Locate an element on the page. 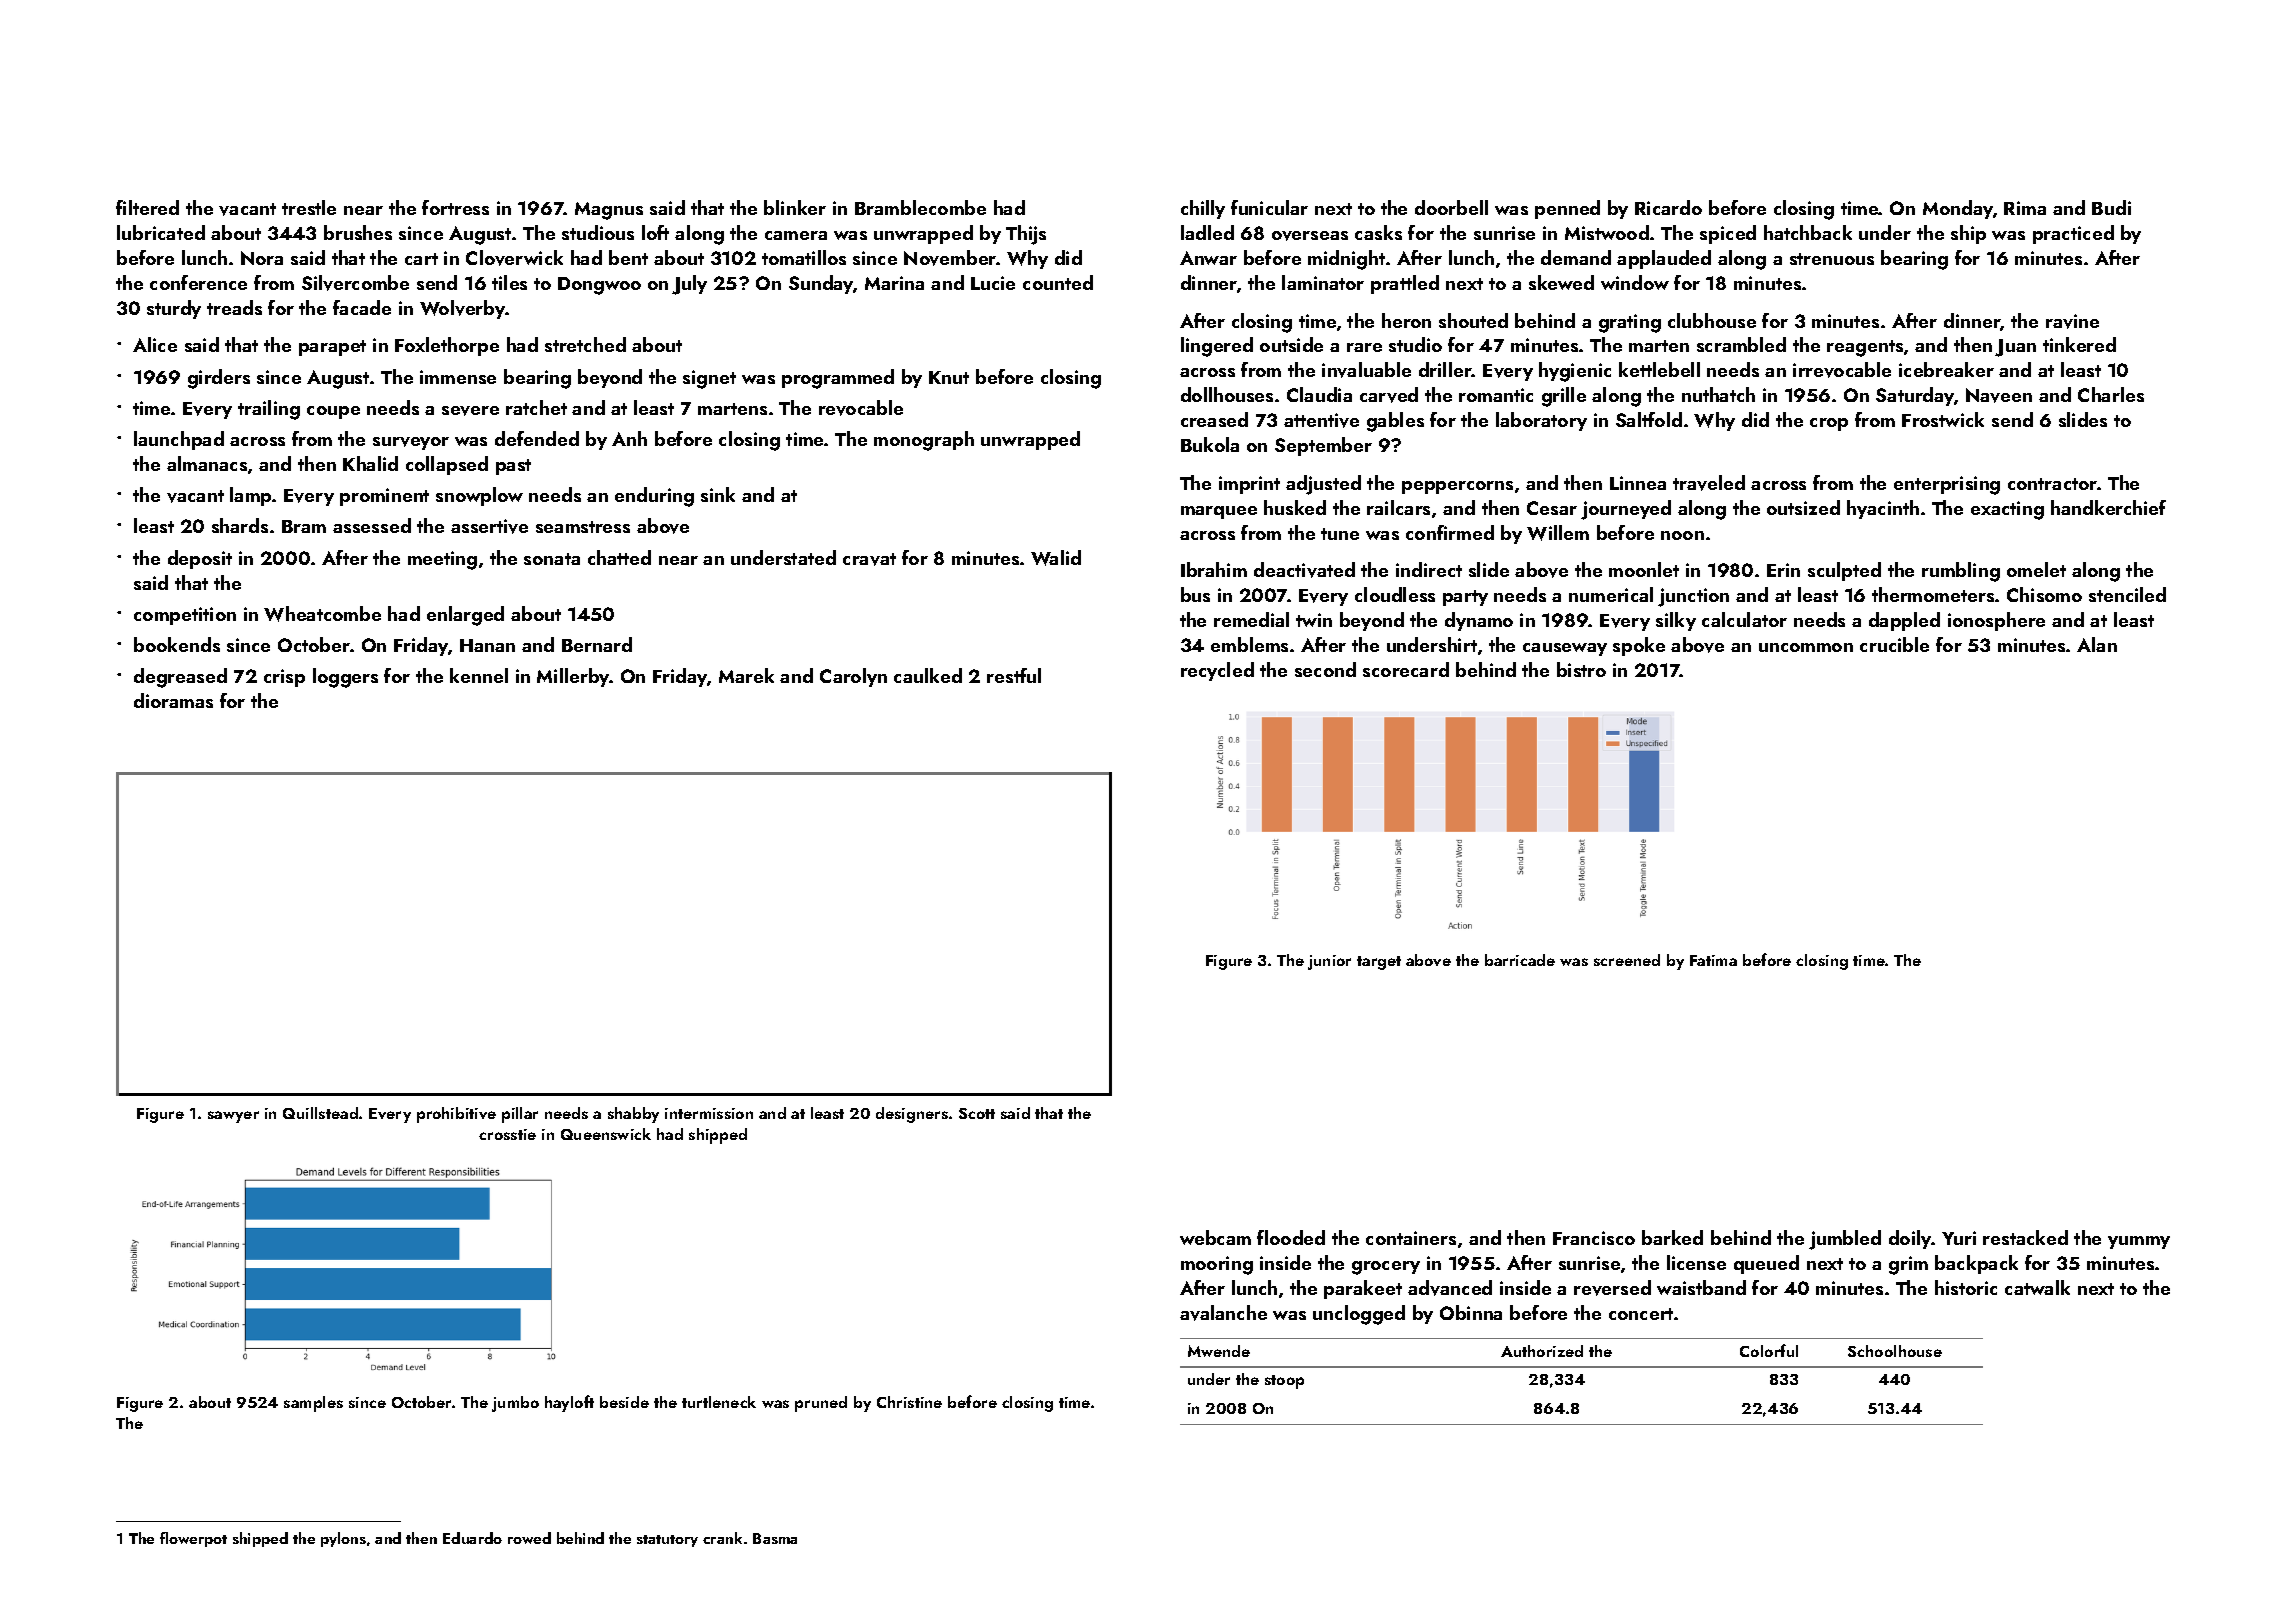  samples is located at coordinates (313, 1404).
